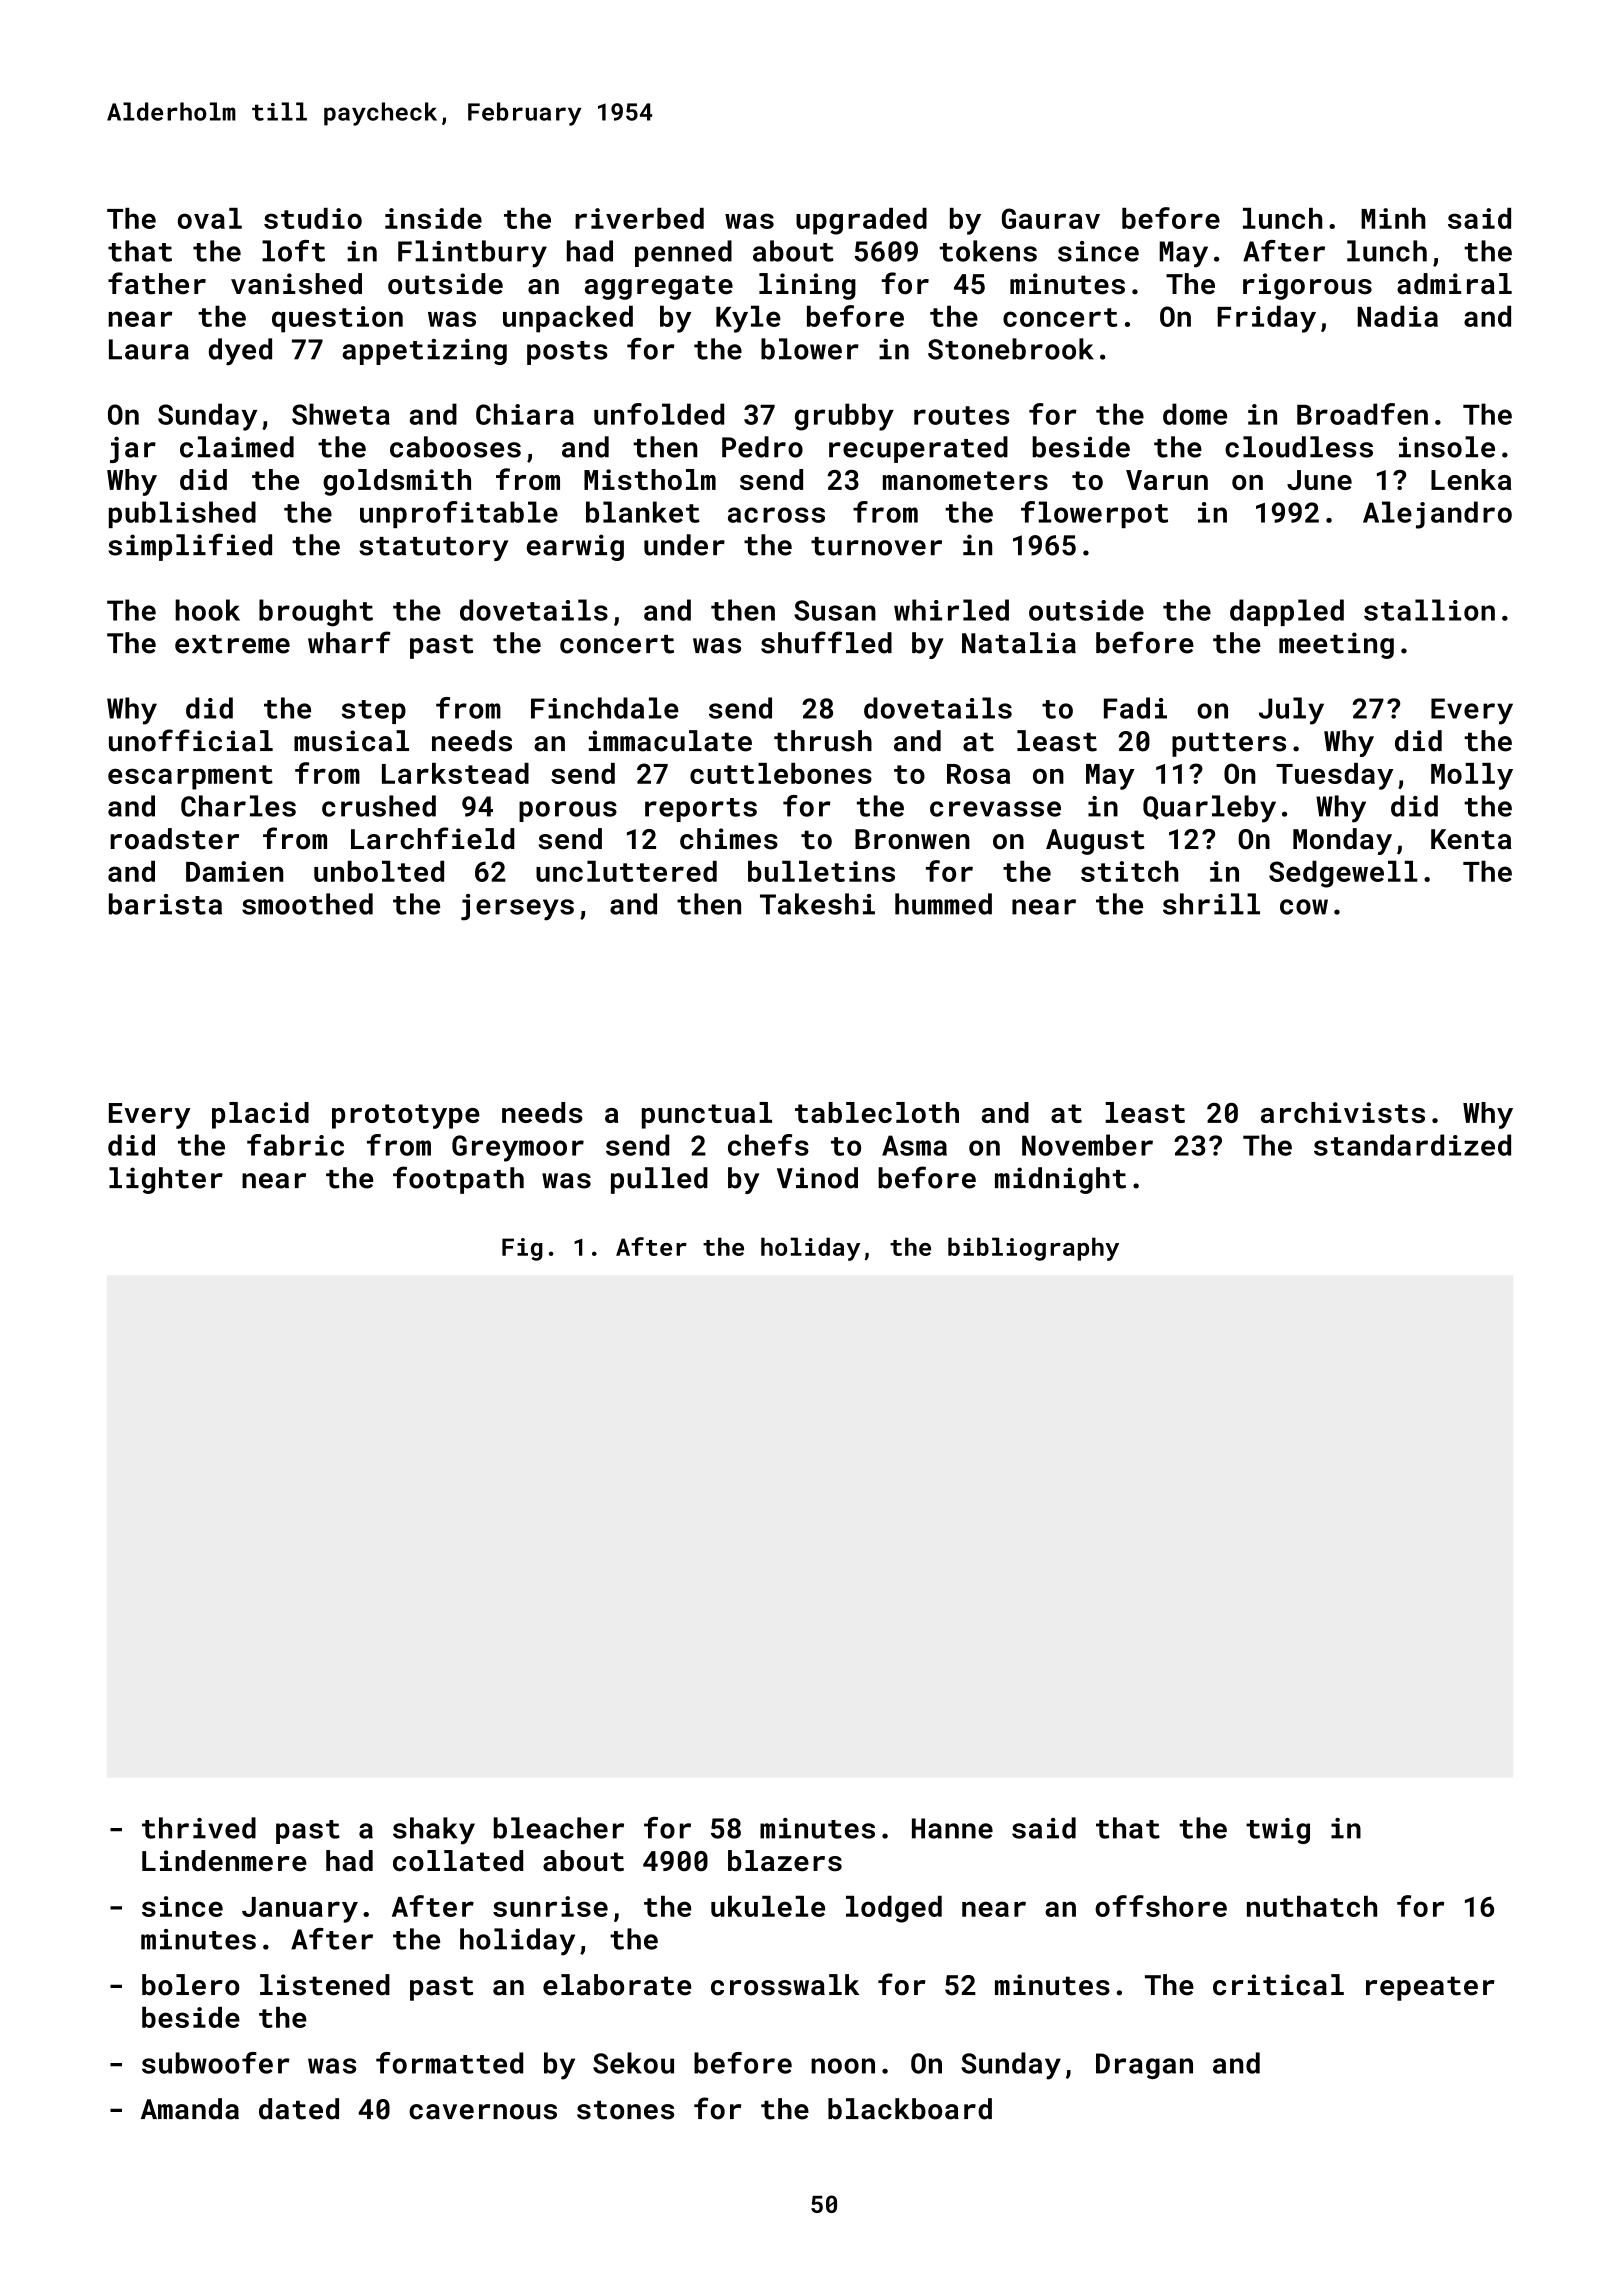 The width and height of the document is (1620, 2292). What do you see at coordinates (157, 283) in the document?
I see `father` at bounding box center [157, 283].
